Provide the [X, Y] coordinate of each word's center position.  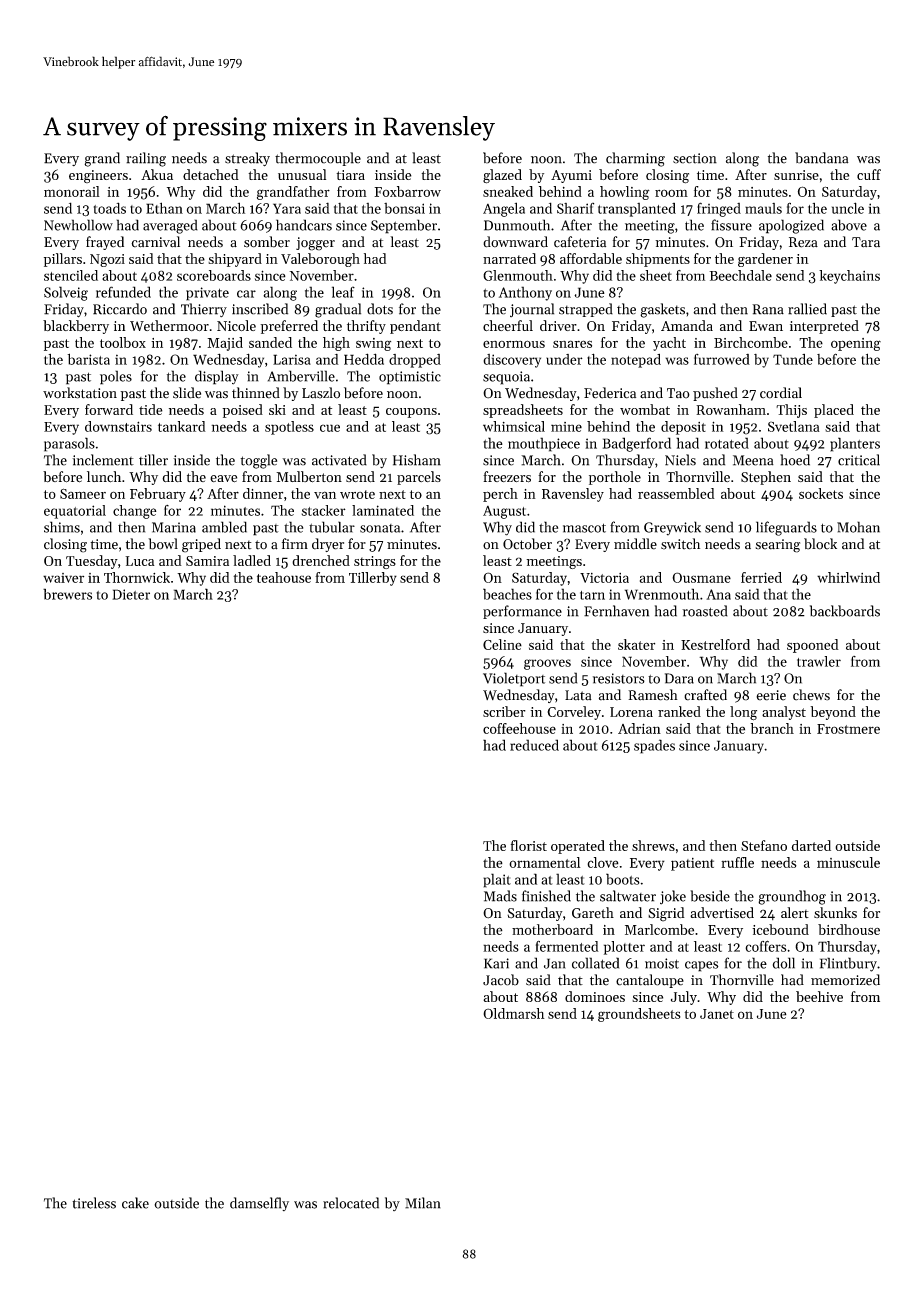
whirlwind [848, 577]
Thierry [204, 310]
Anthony [525, 293]
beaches [507, 594]
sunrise [796, 175]
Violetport [514, 679]
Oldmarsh [514, 1013]
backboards [845, 611]
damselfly [259, 1204]
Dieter [131, 594]
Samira [207, 561]
